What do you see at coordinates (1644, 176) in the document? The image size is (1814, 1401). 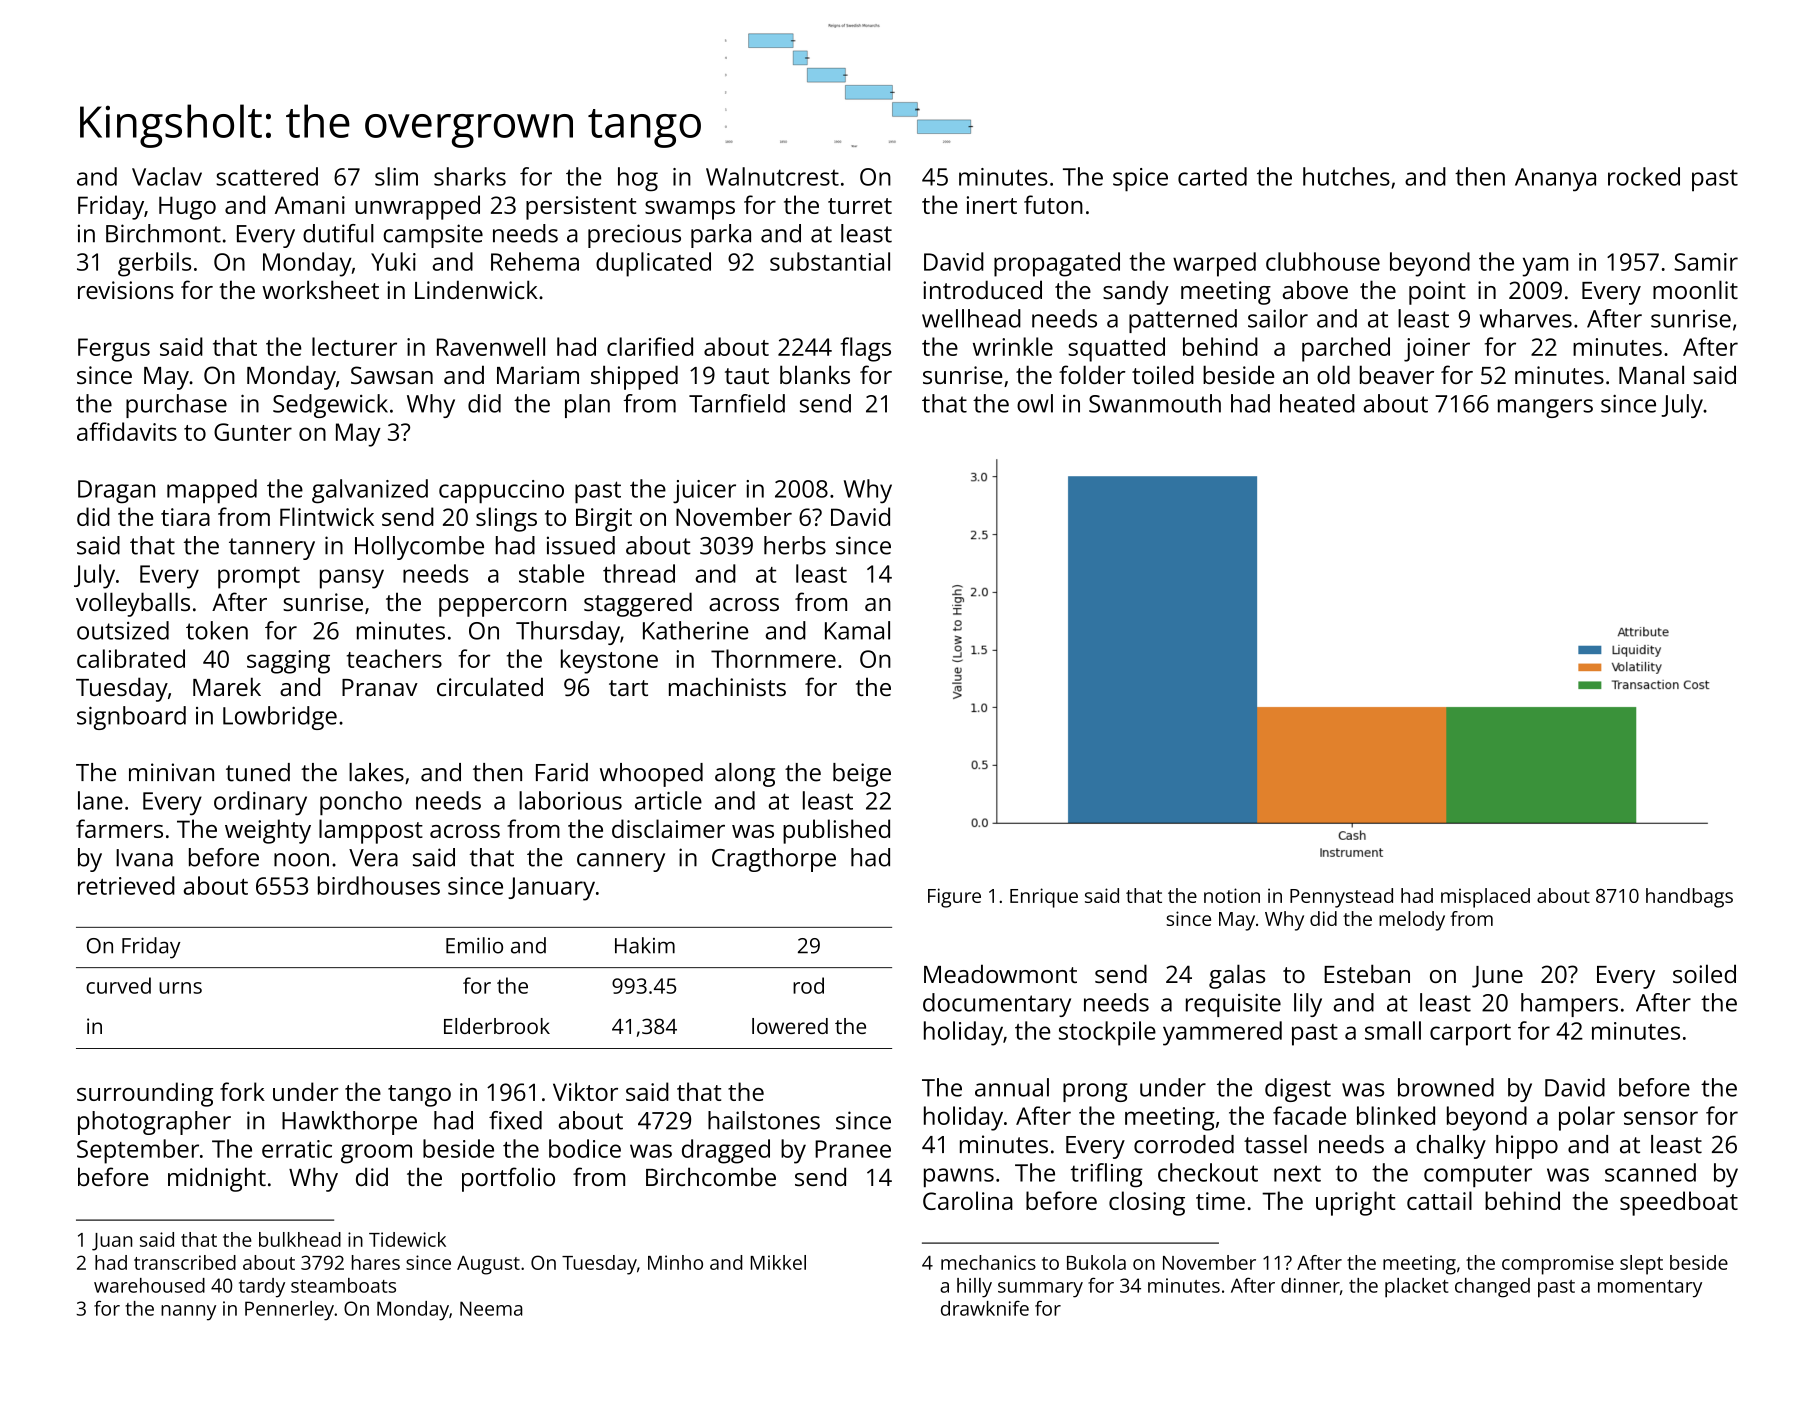 I see `rocked` at bounding box center [1644, 176].
